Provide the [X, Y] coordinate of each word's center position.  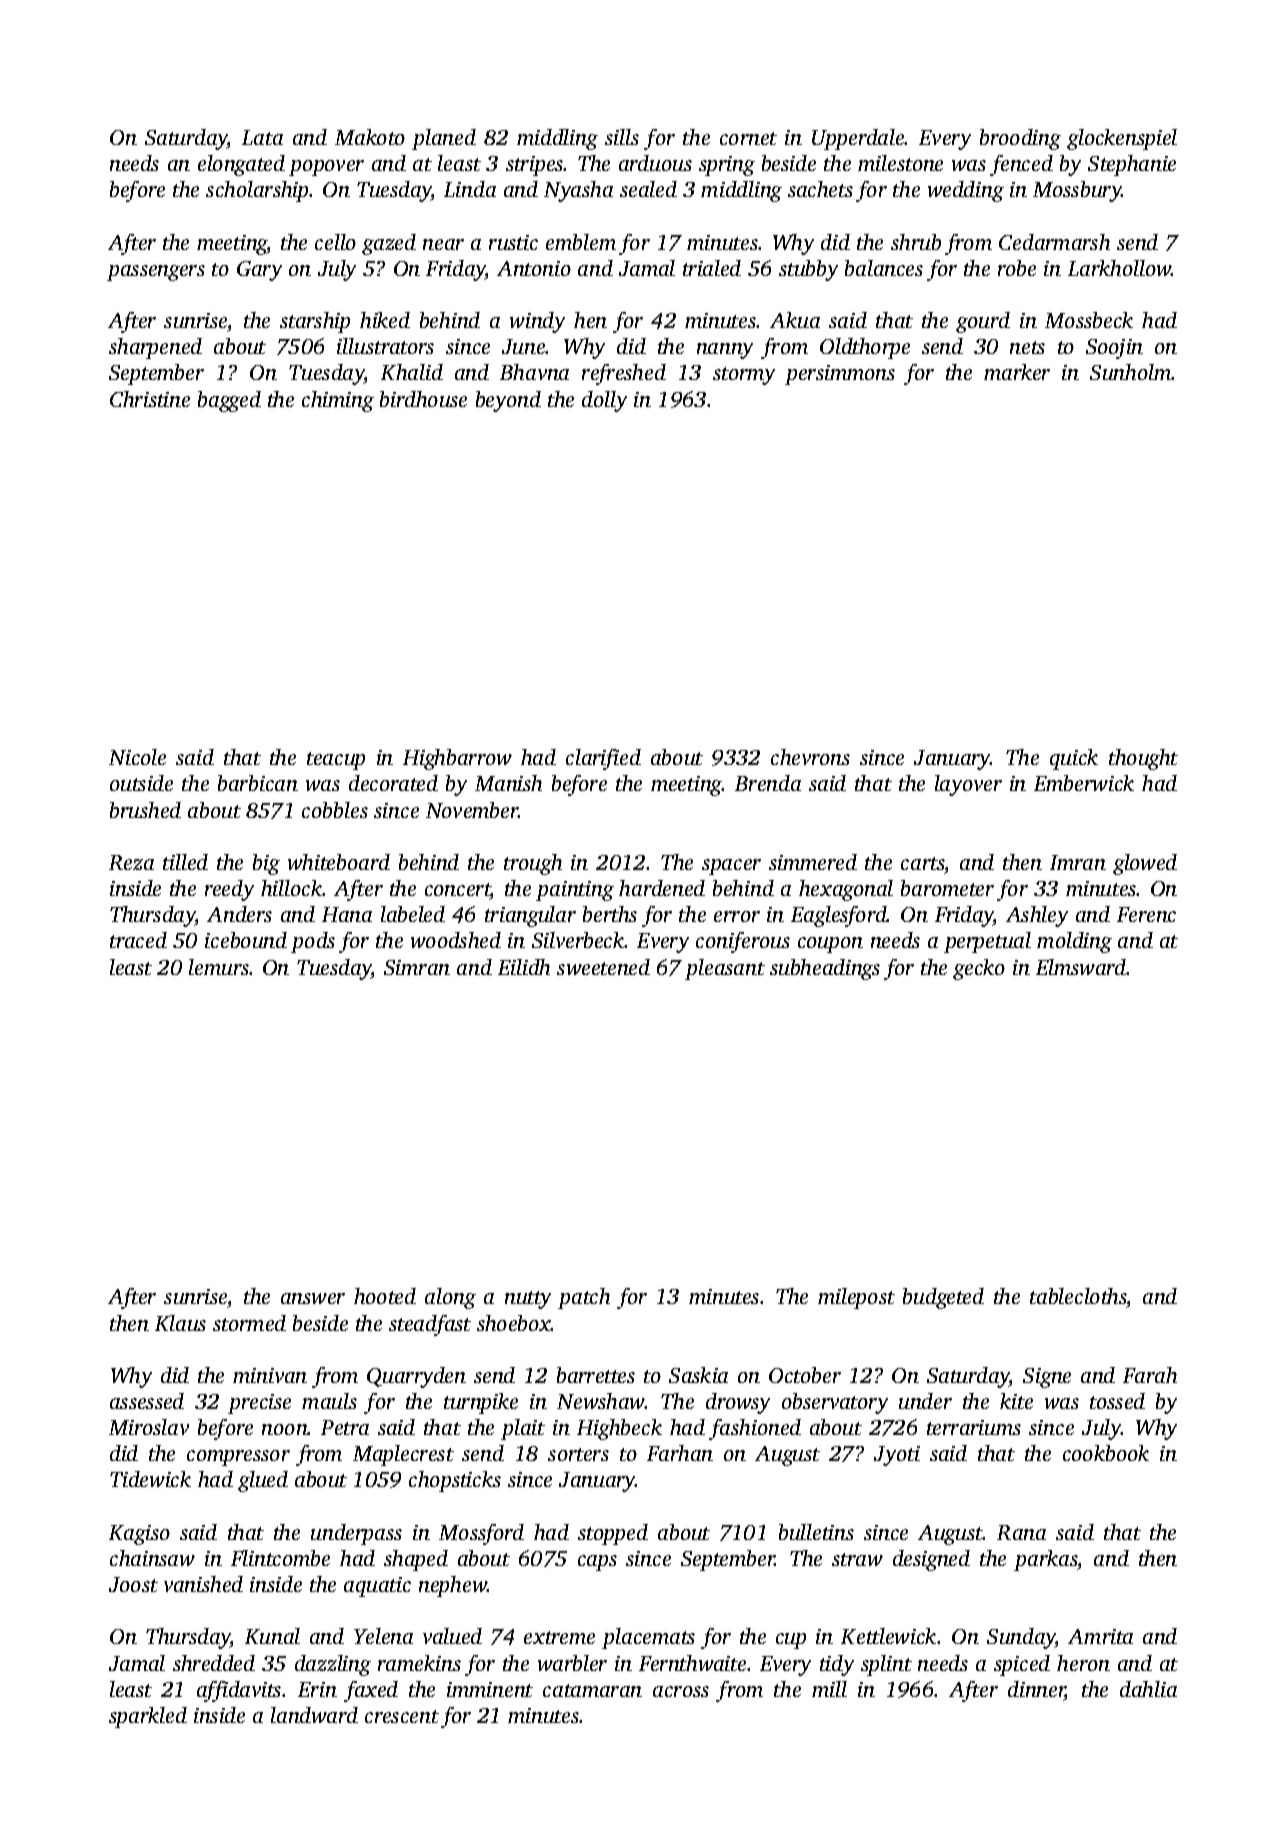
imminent [490, 1689]
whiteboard [339, 862]
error [737, 916]
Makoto [370, 137]
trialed [712, 268]
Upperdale [858, 139]
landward [314, 1715]
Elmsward [1081, 967]
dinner [1037, 1690]
